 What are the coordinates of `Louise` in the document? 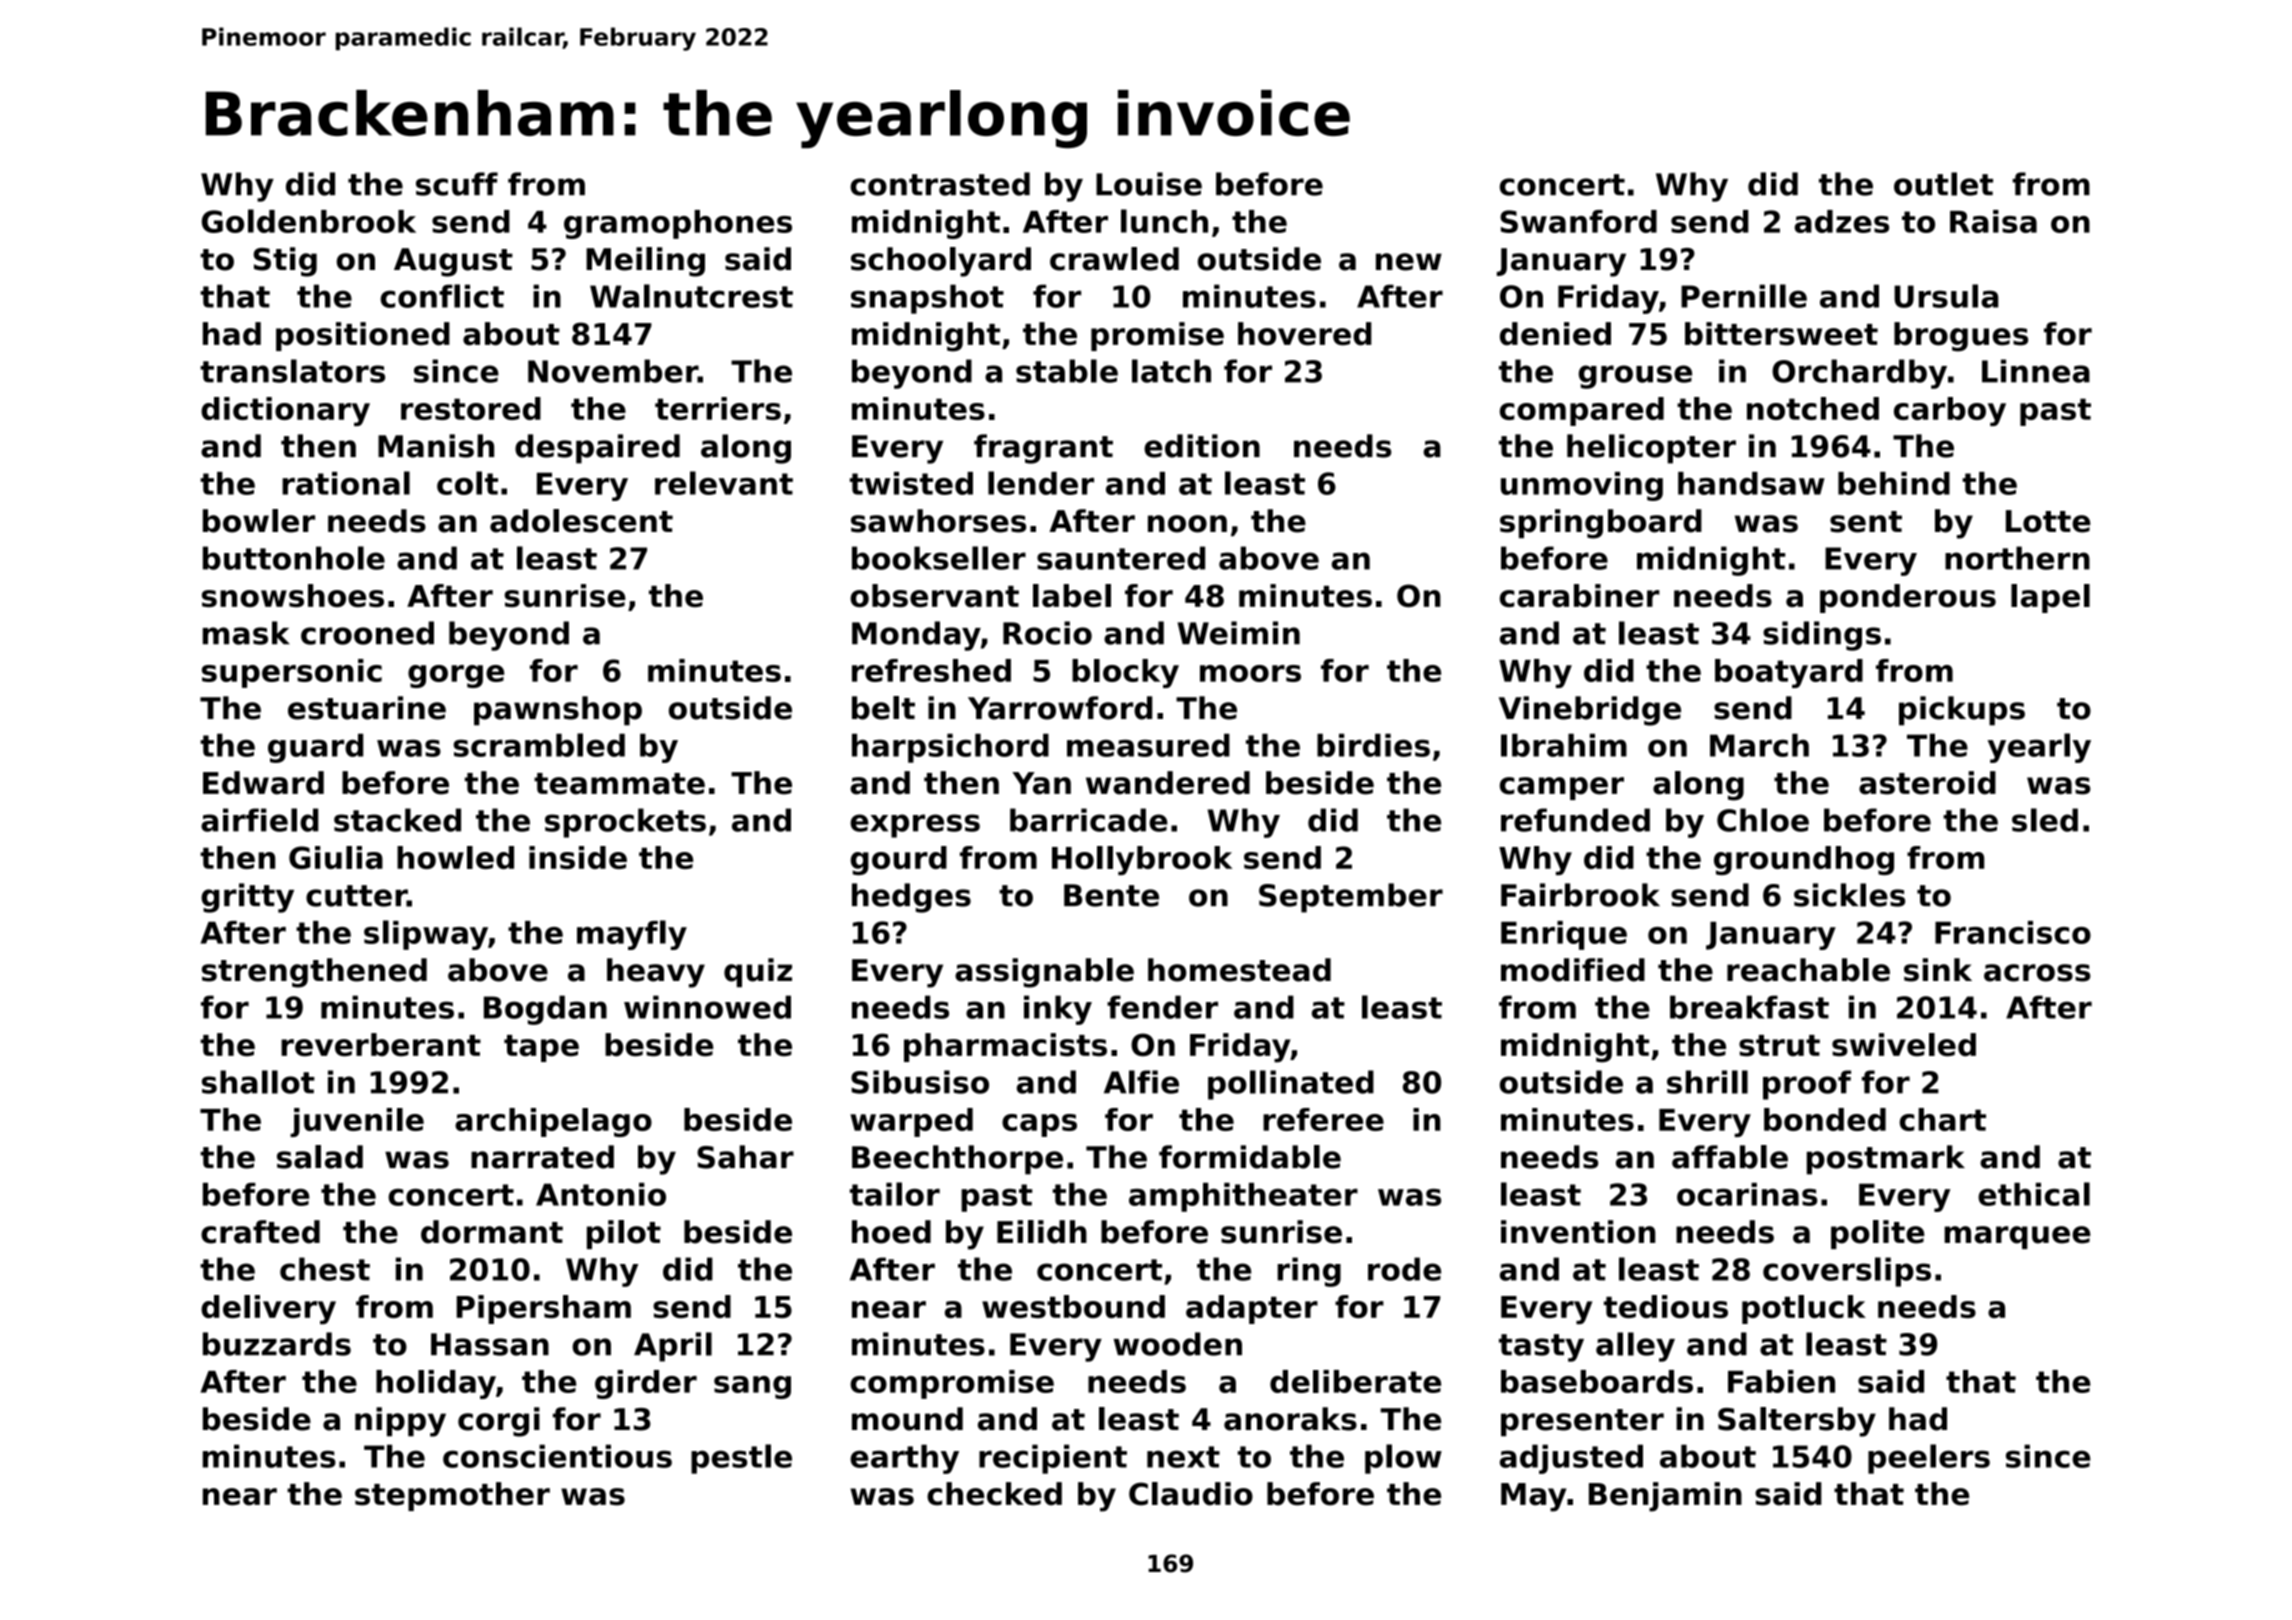 It's located at (1149, 184).
